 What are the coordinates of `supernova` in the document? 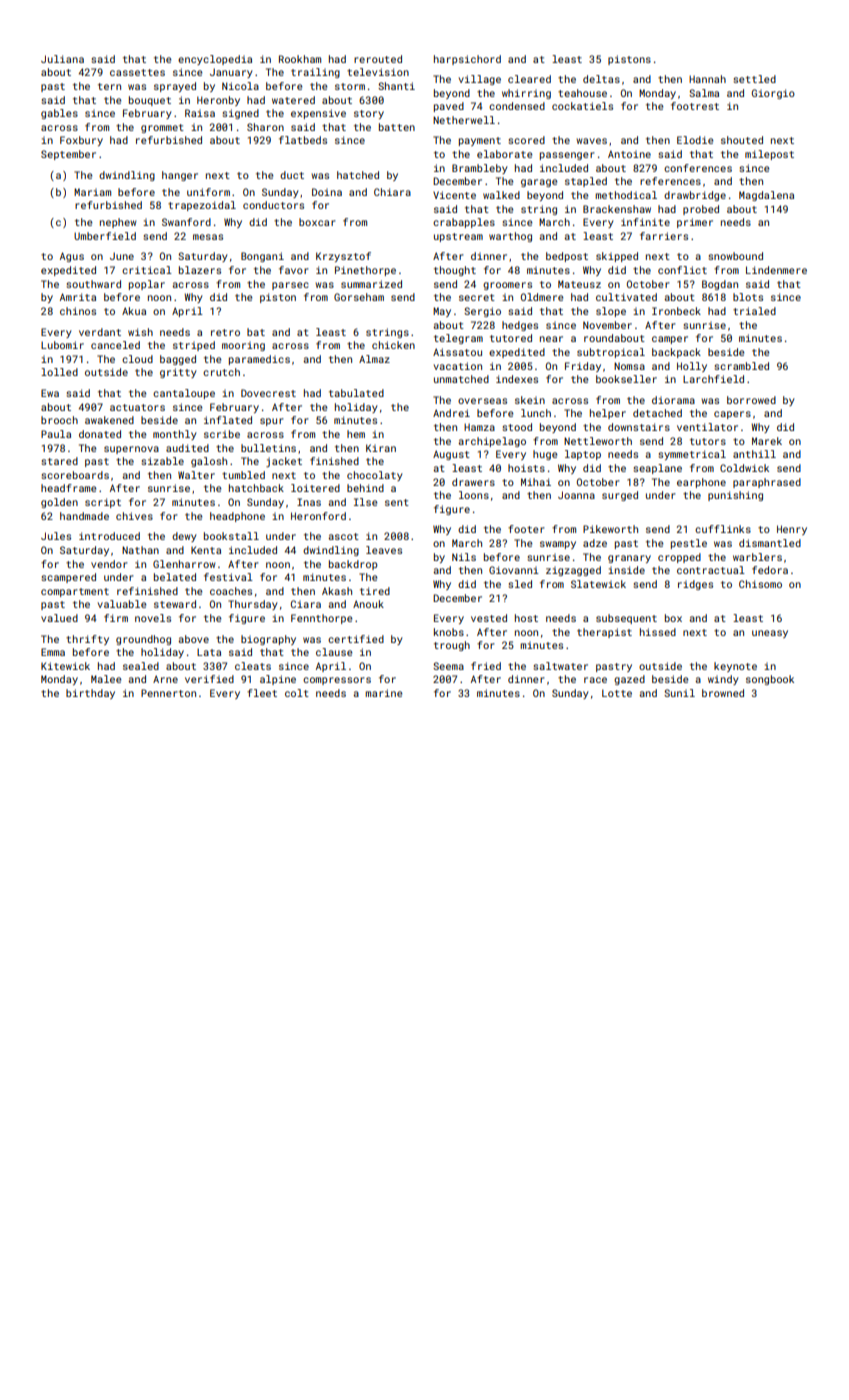 It's located at (131, 450).
